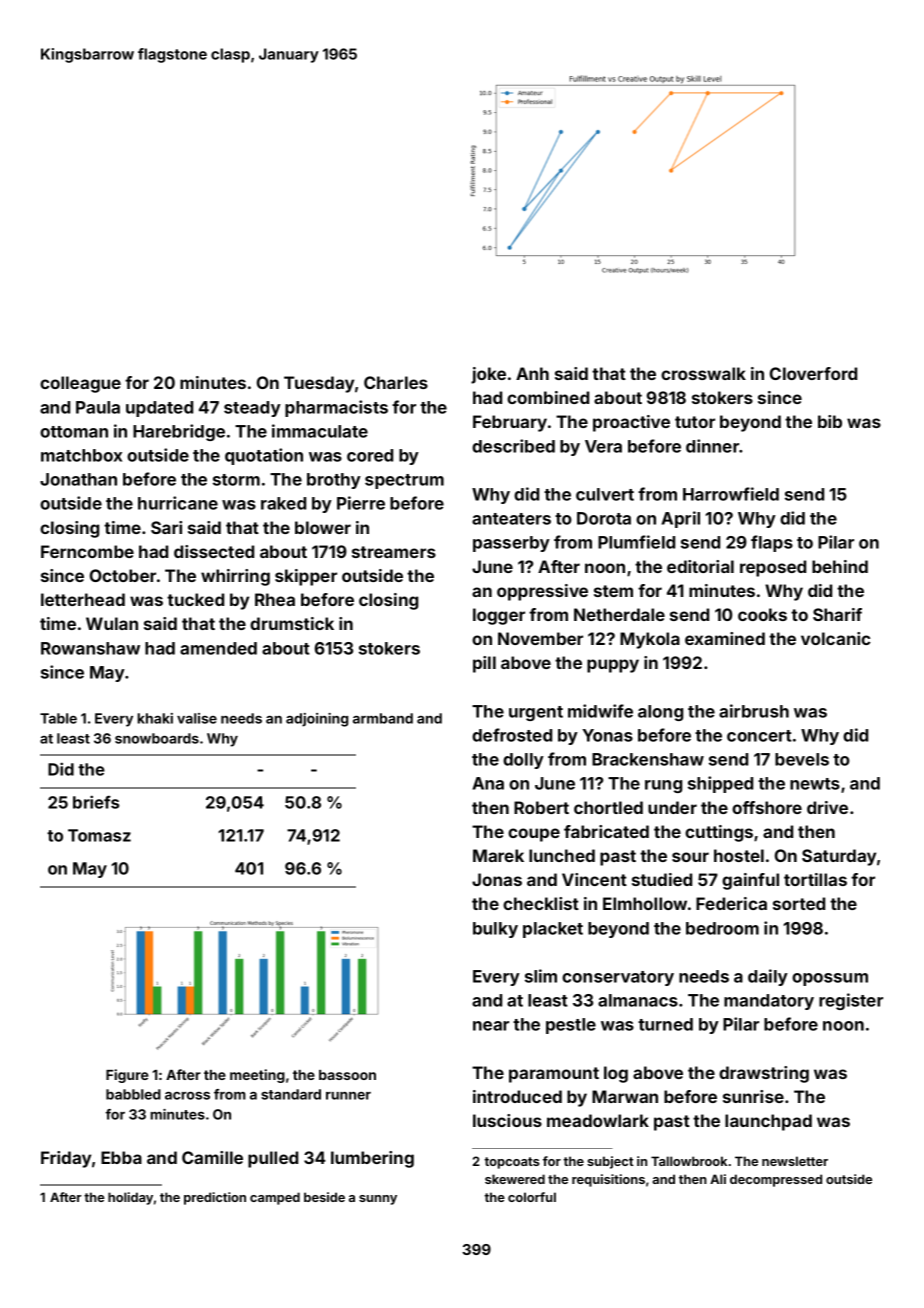 This screenshot has height=1308, width=924. What do you see at coordinates (776, 1180) in the screenshot?
I see `decompressed` at bounding box center [776, 1180].
